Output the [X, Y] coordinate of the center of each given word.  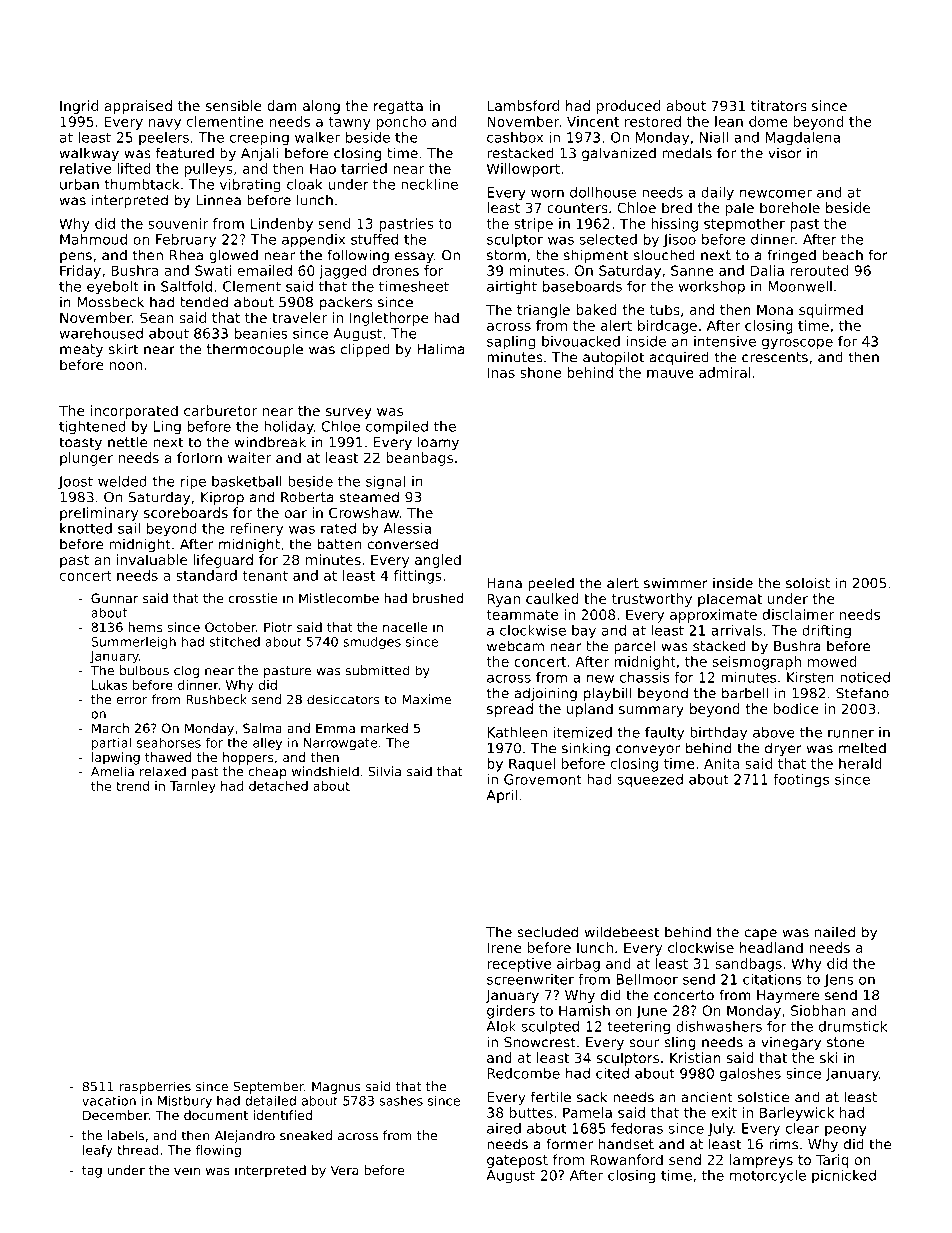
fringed [791, 256]
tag [92, 1172]
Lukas [109, 685]
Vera [344, 1170]
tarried [364, 168]
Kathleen [517, 732]
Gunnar [115, 598]
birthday [718, 733]
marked [384, 728]
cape [760, 934]
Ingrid [79, 107]
